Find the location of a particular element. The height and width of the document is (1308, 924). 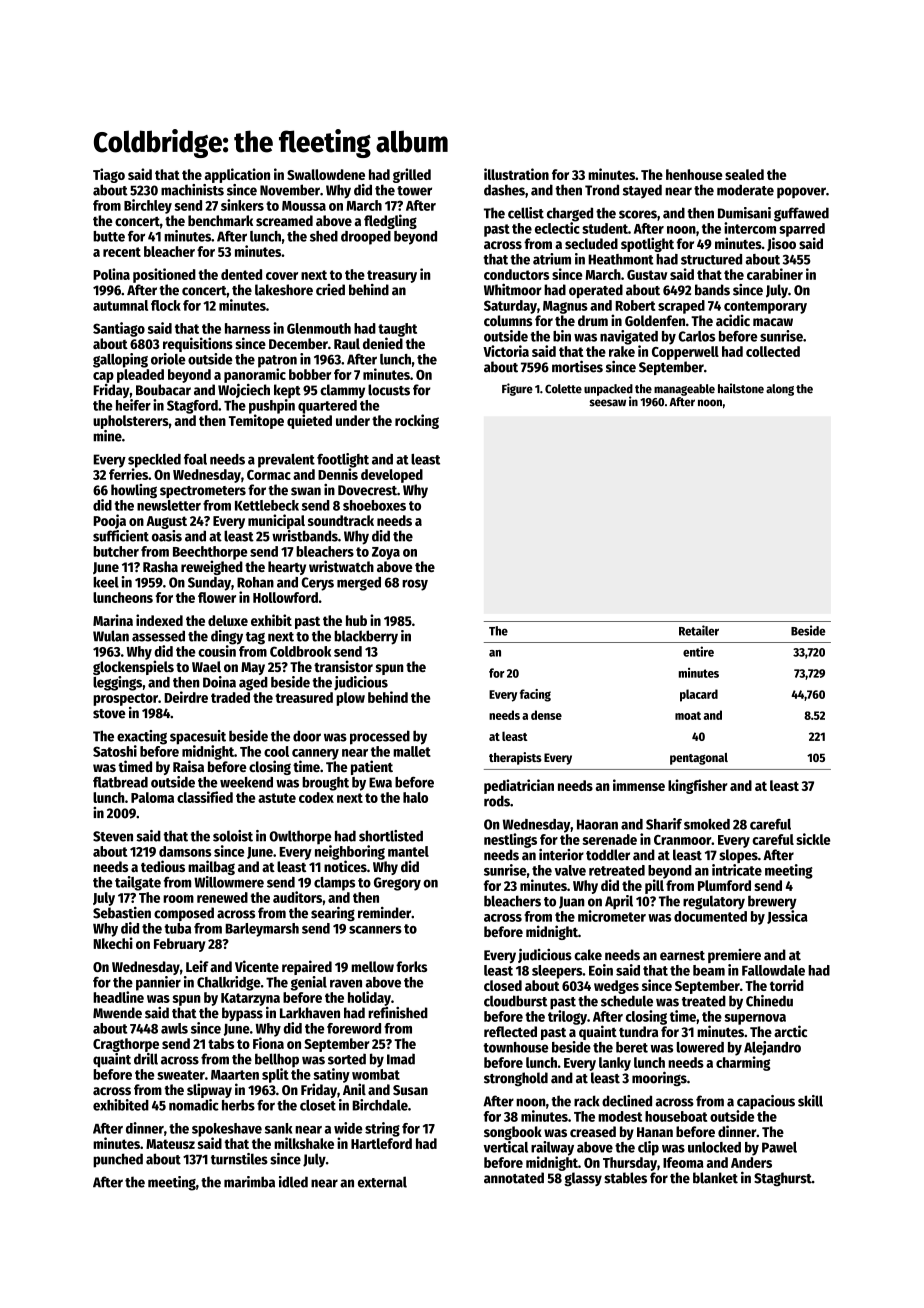

smoked is located at coordinates (707, 824).
